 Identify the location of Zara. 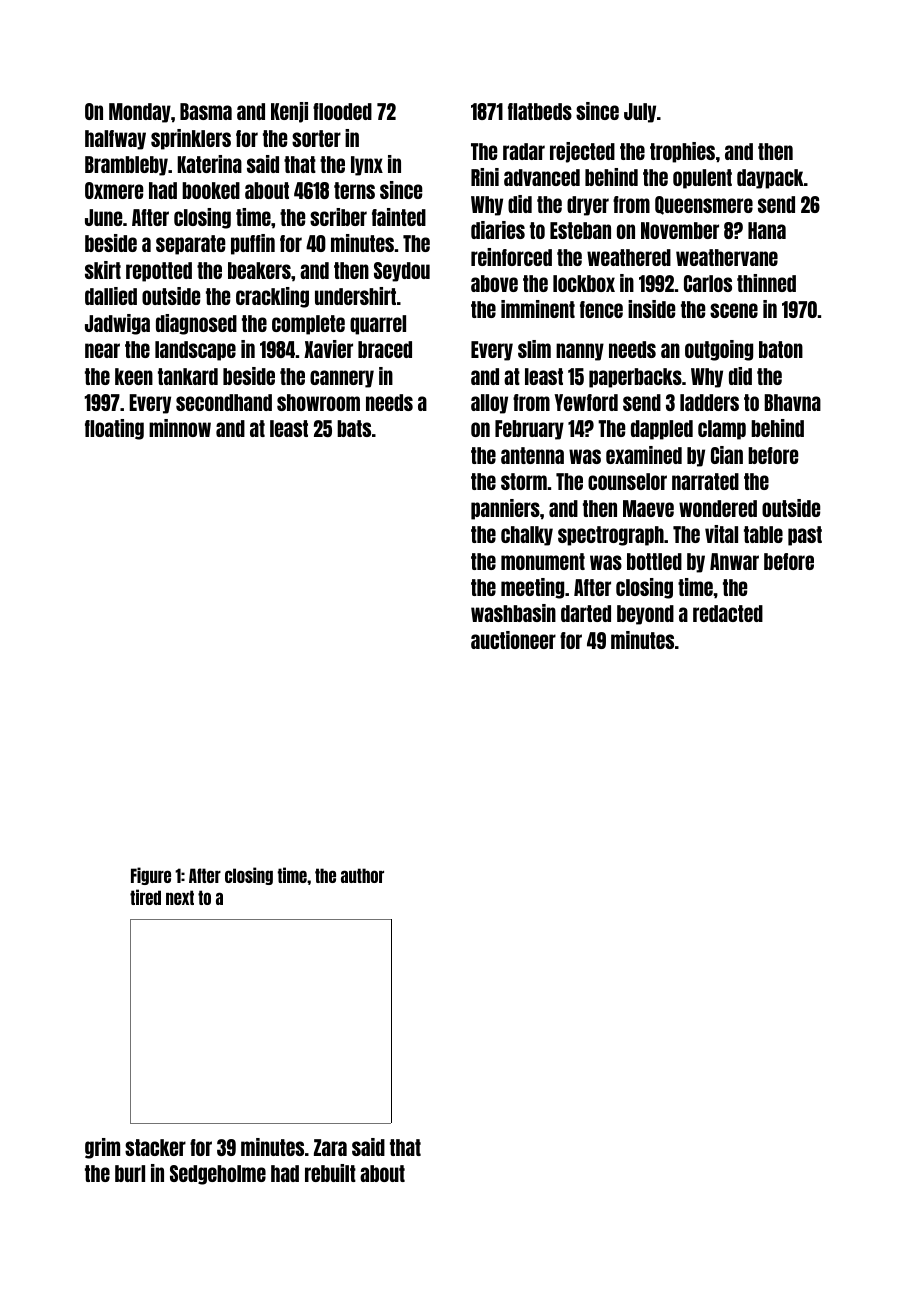
(330, 1147).
